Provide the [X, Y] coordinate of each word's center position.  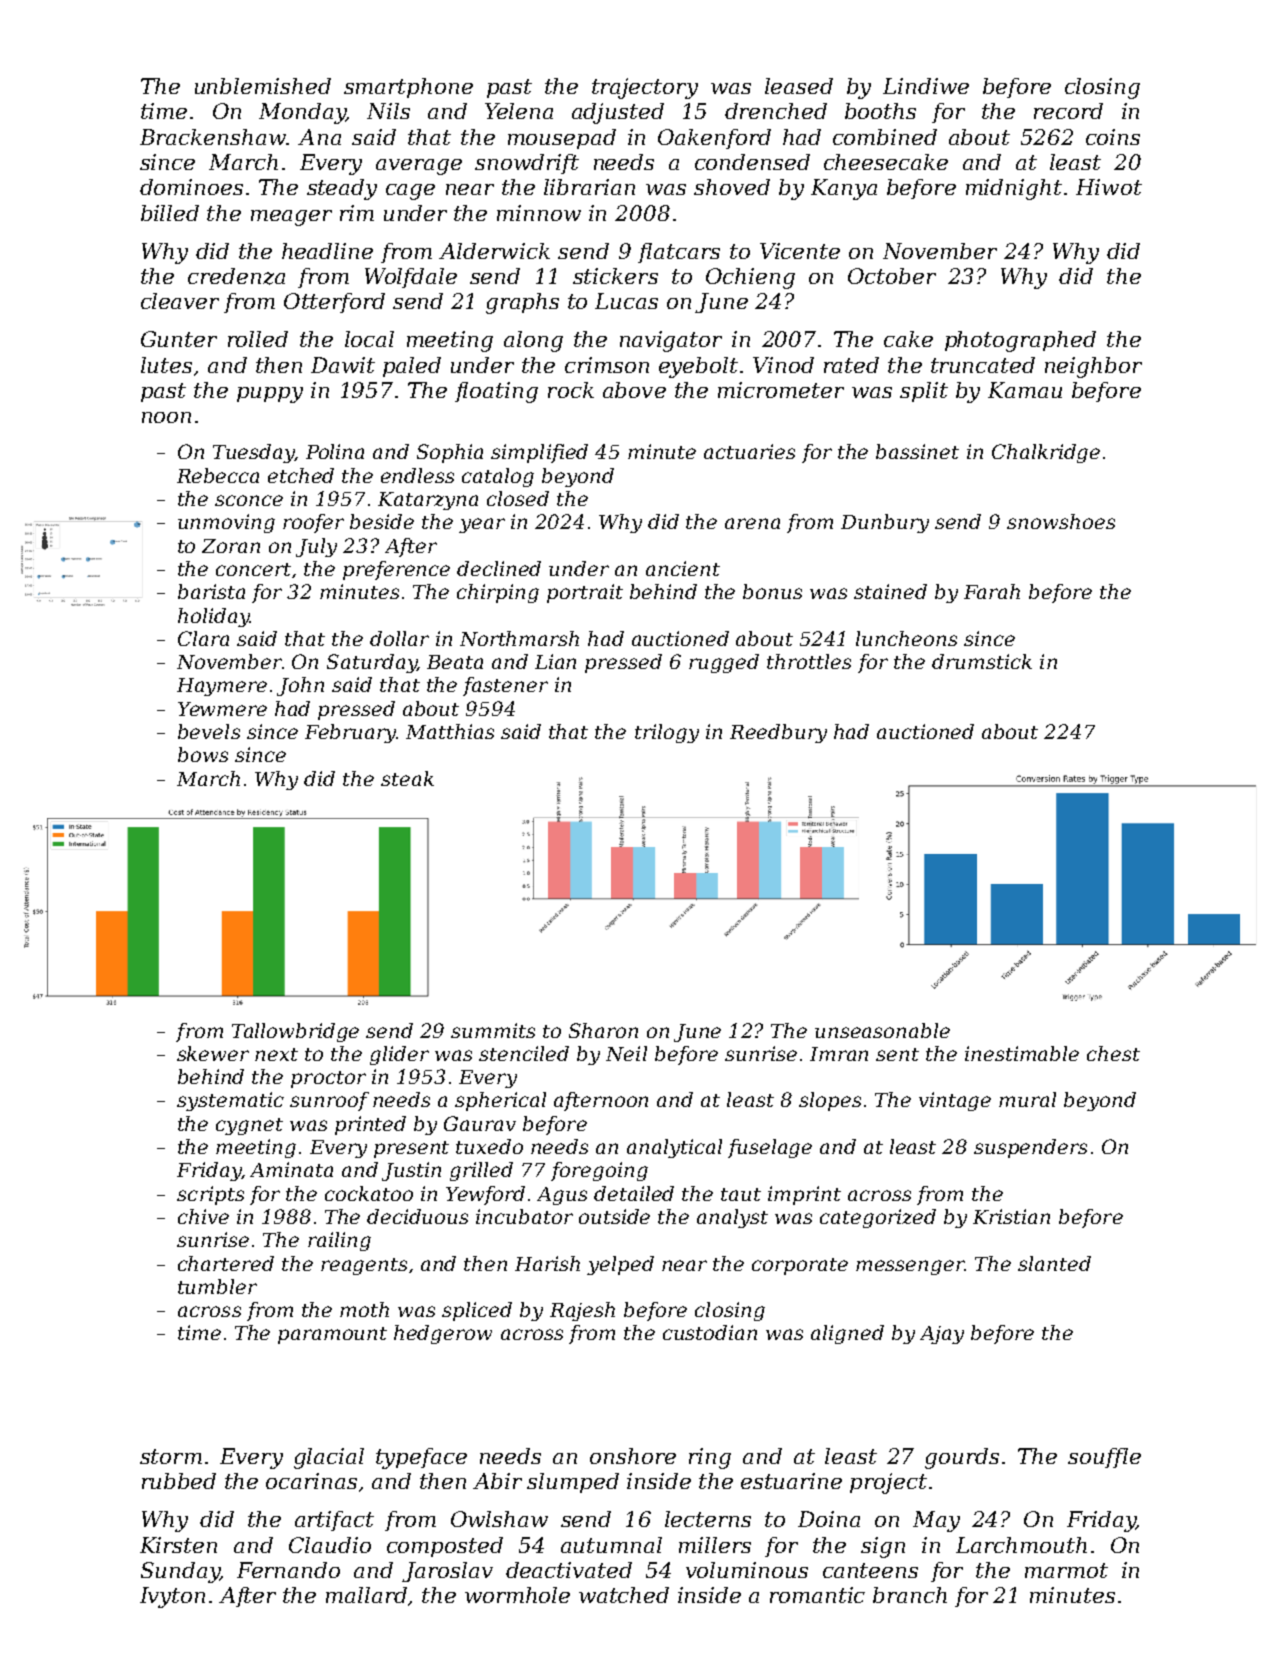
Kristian [1011, 1216]
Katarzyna [428, 501]
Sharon [603, 1030]
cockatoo [369, 1193]
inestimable [1022, 1053]
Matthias [450, 731]
